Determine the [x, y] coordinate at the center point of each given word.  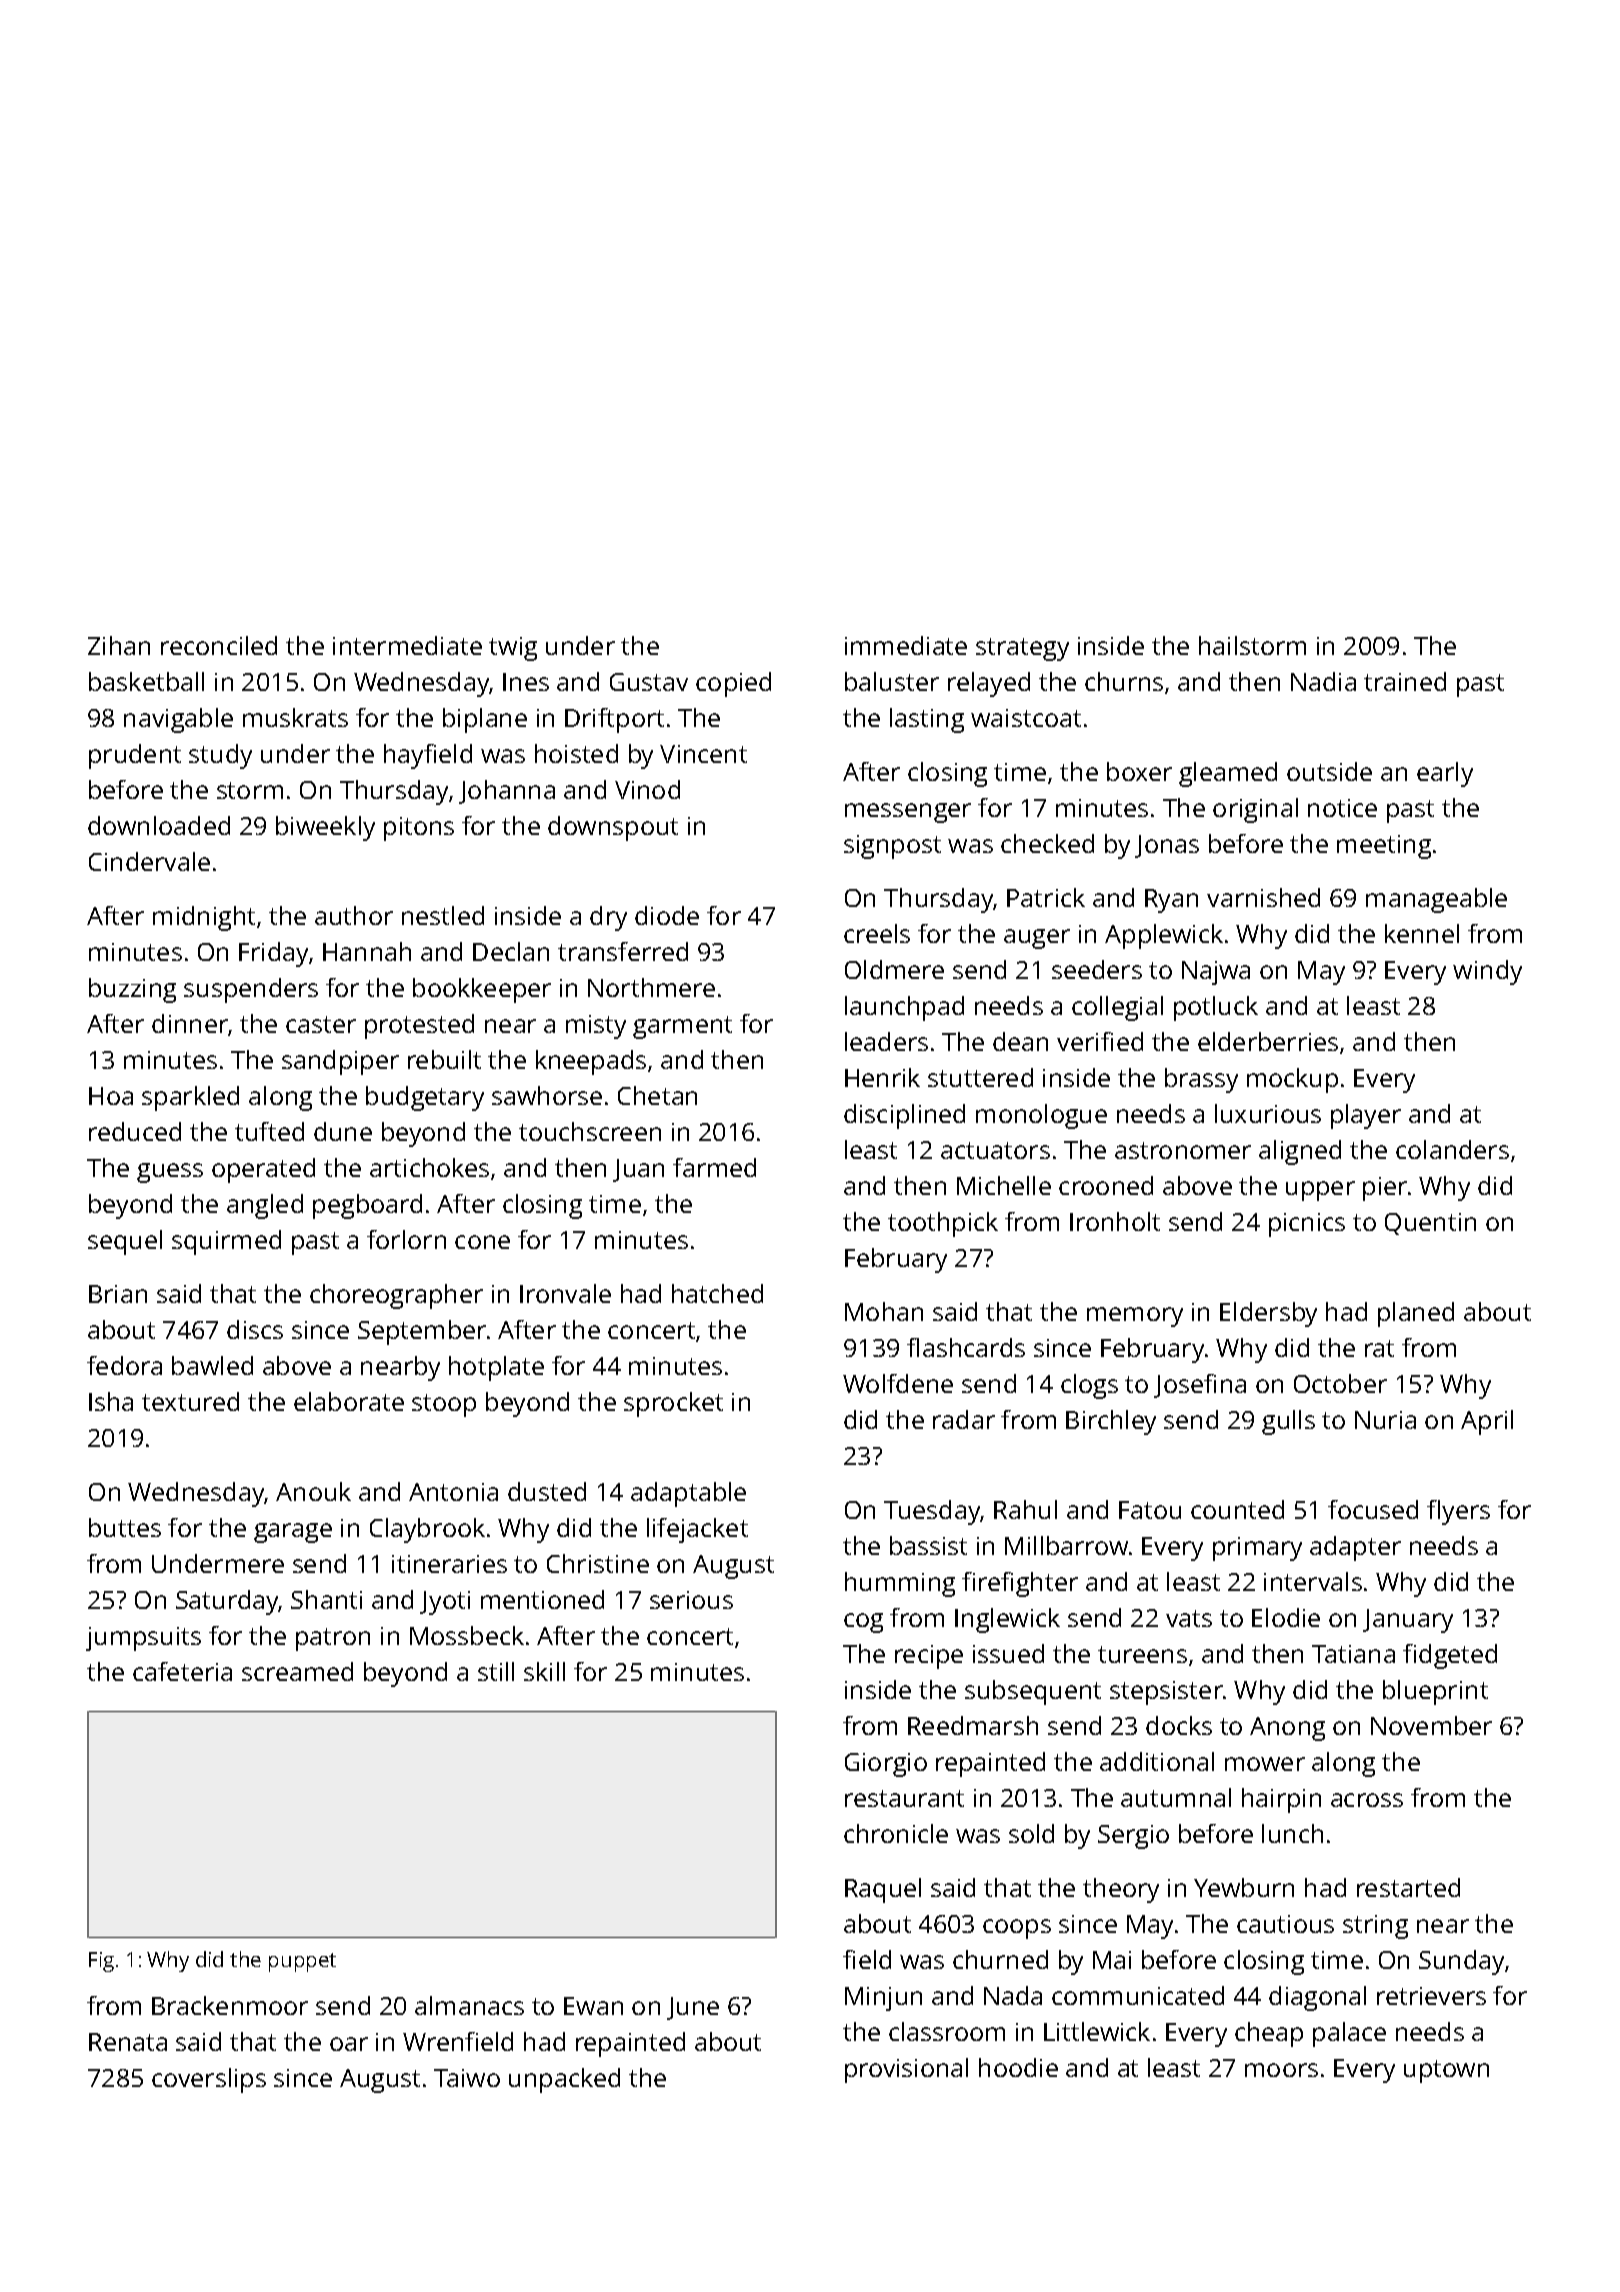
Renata [128, 2042]
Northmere [651, 987]
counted [1237, 1509]
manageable [1436, 900]
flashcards [966, 1347]
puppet [302, 1962]
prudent [135, 756]
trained [1405, 681]
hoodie [1018, 2067]
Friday [273, 954]
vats [1189, 1618]
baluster [892, 681]
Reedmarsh [973, 1725]
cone [482, 1242]
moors [1281, 2070]
